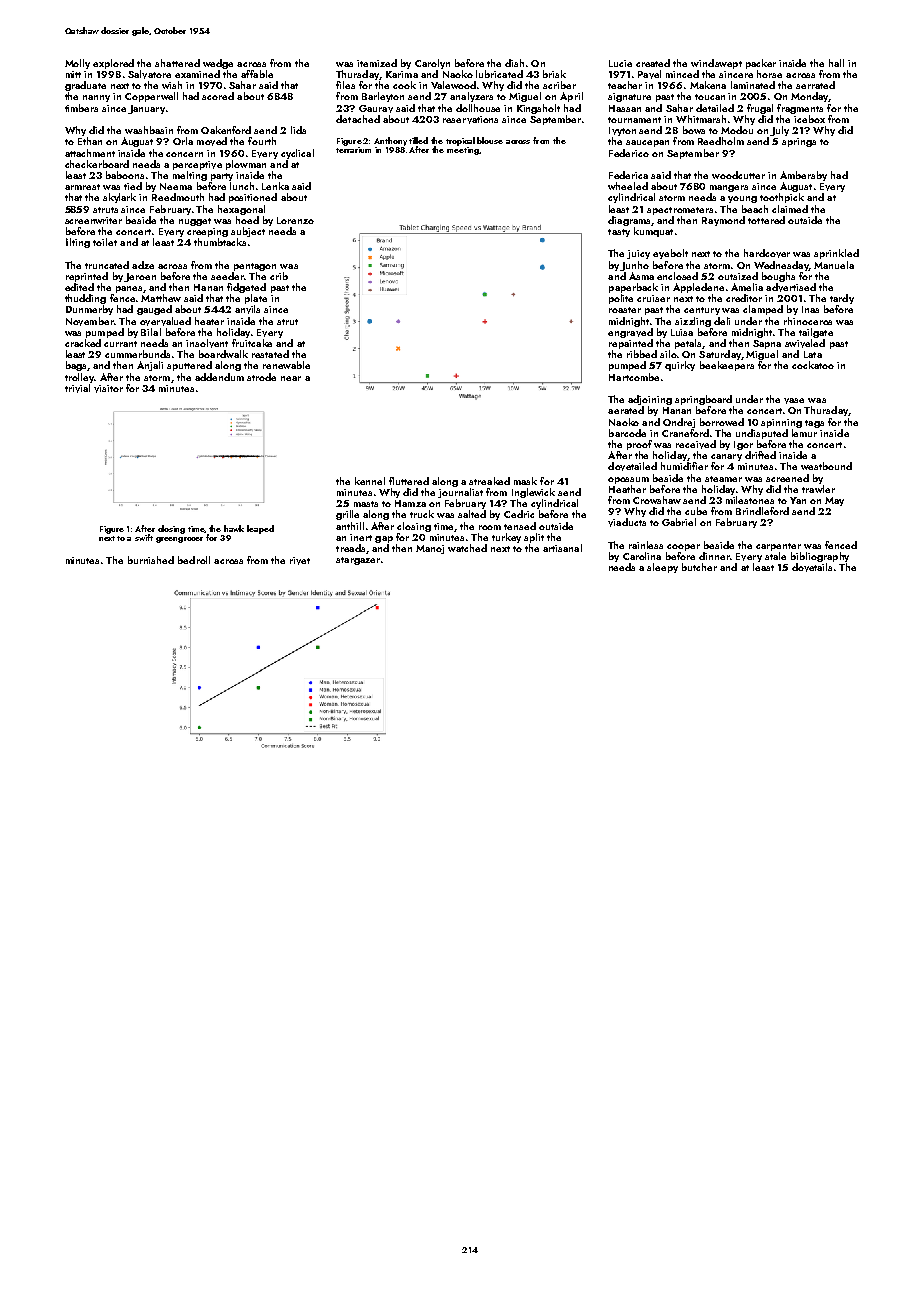 The image size is (924, 1308). I want to click on plate, so click(256, 299).
